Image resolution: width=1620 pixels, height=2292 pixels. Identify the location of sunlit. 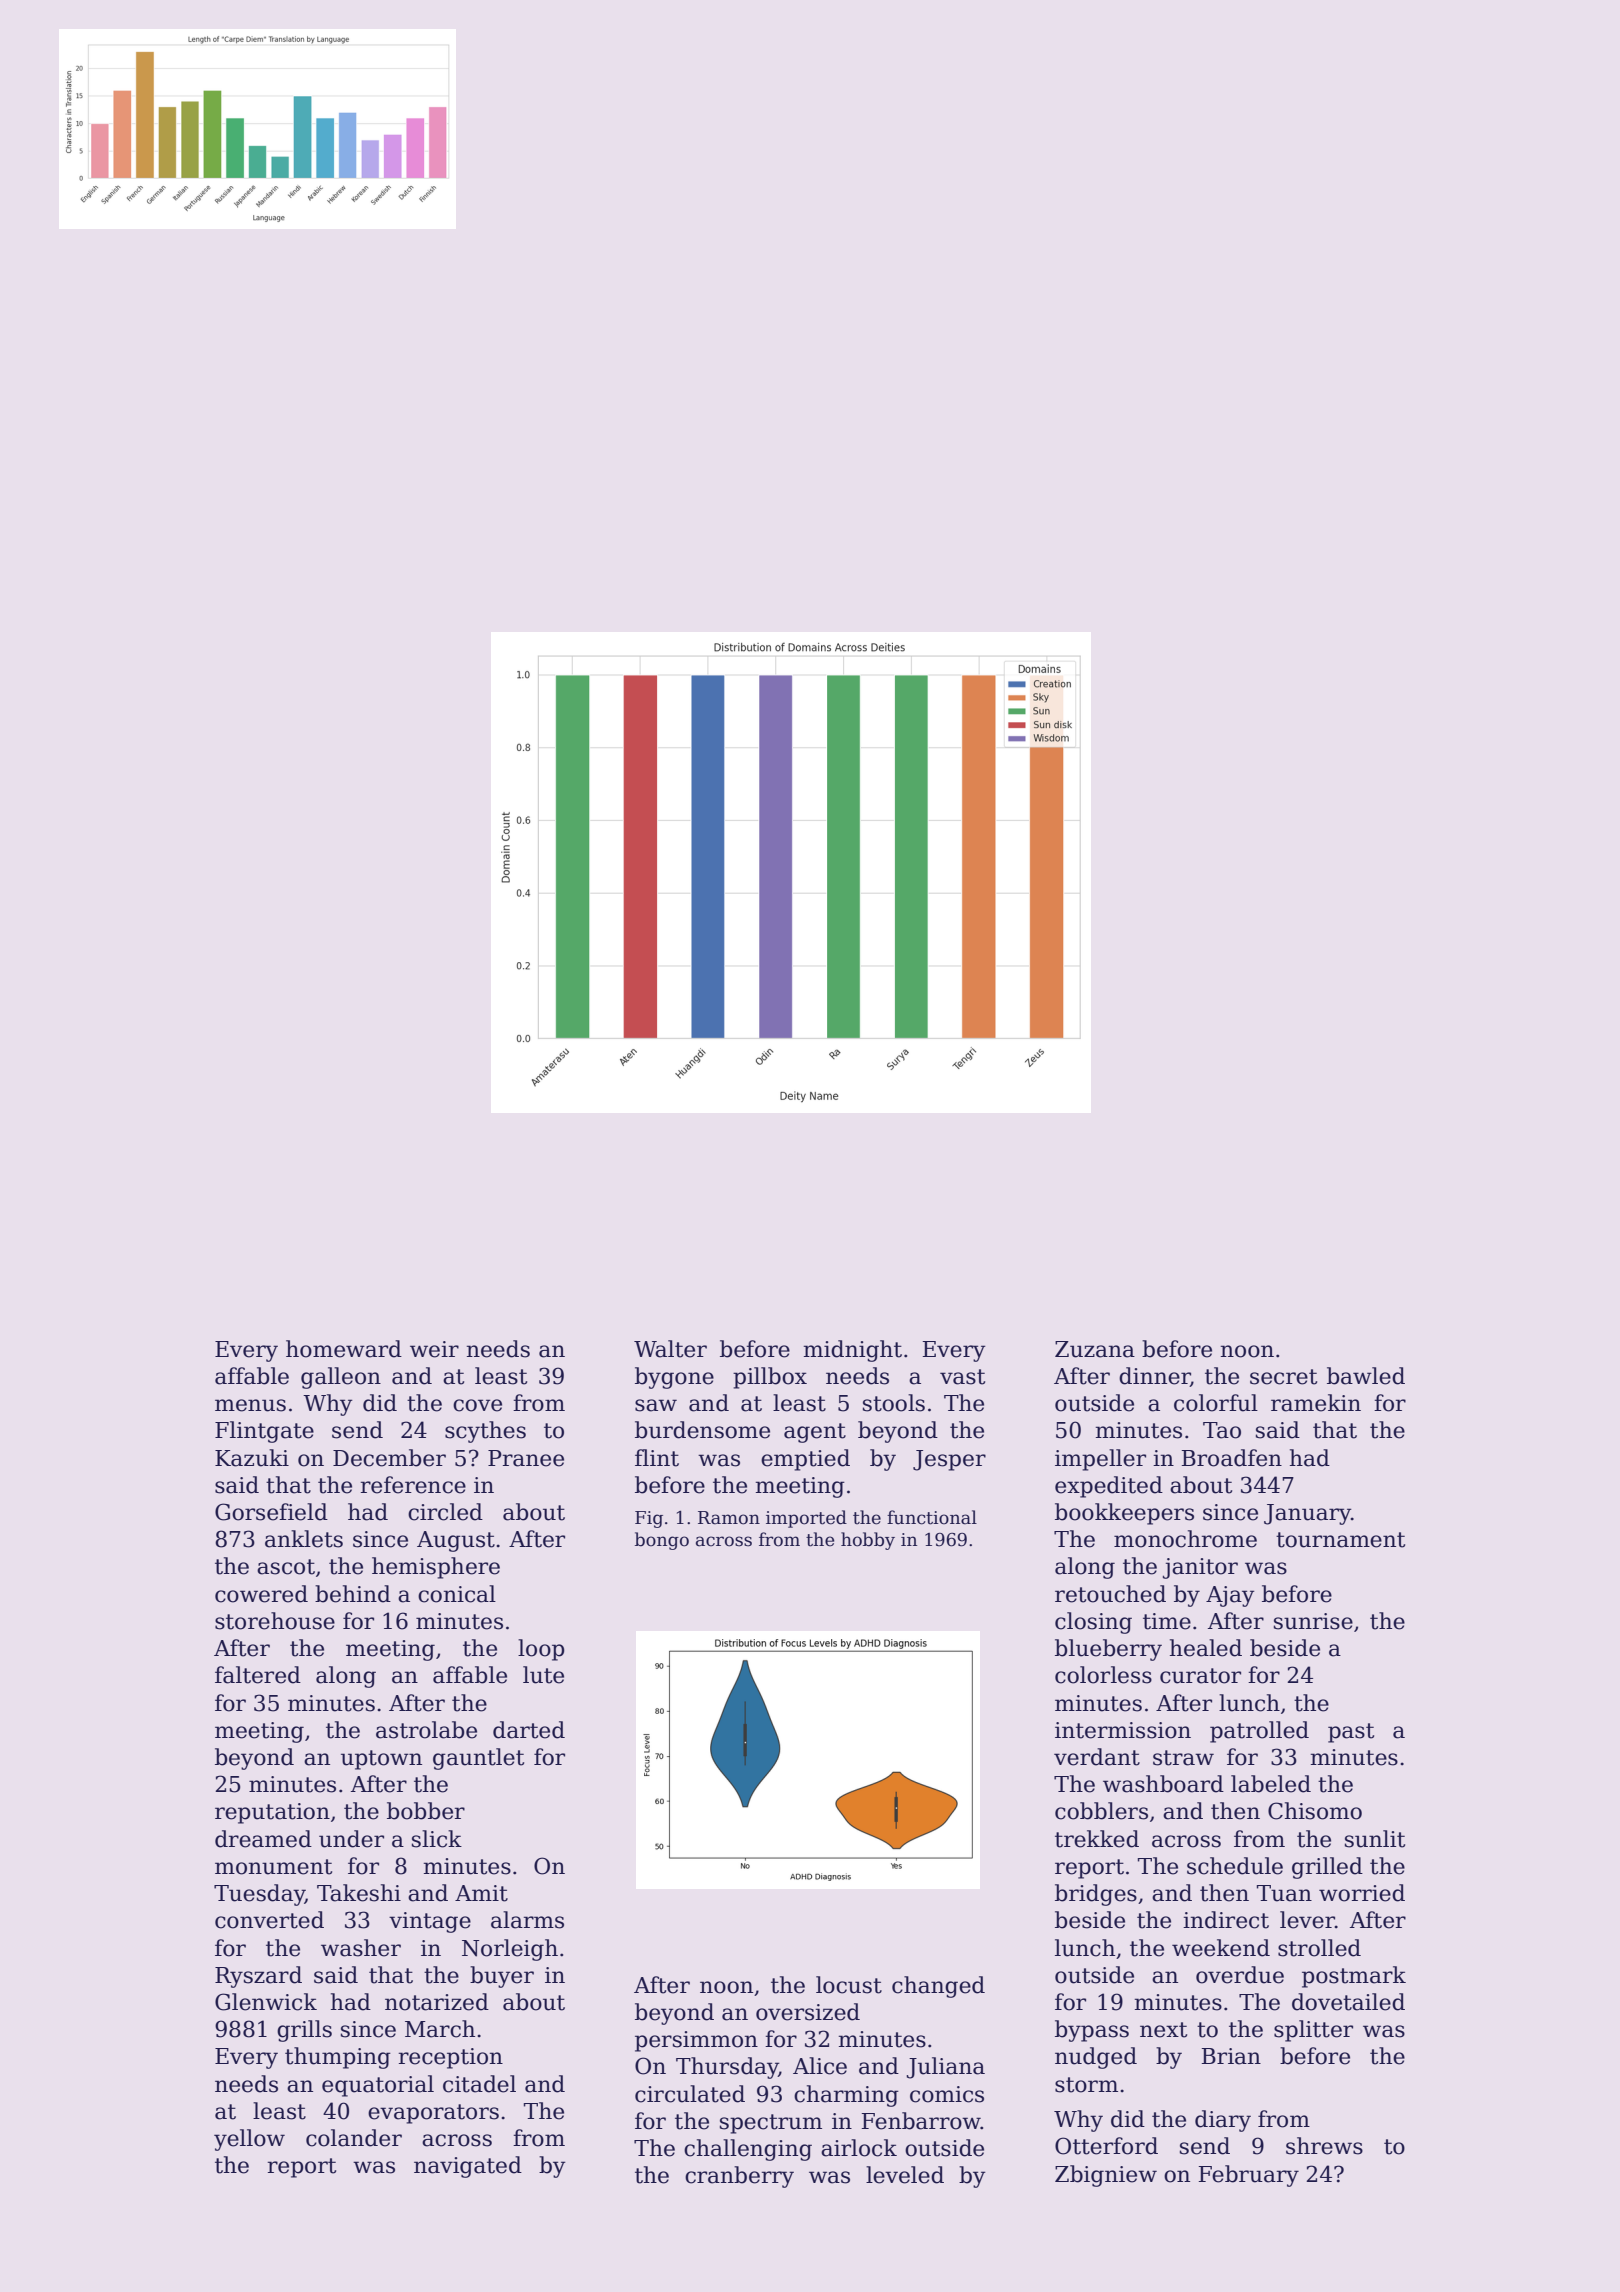
(1375, 1839).
